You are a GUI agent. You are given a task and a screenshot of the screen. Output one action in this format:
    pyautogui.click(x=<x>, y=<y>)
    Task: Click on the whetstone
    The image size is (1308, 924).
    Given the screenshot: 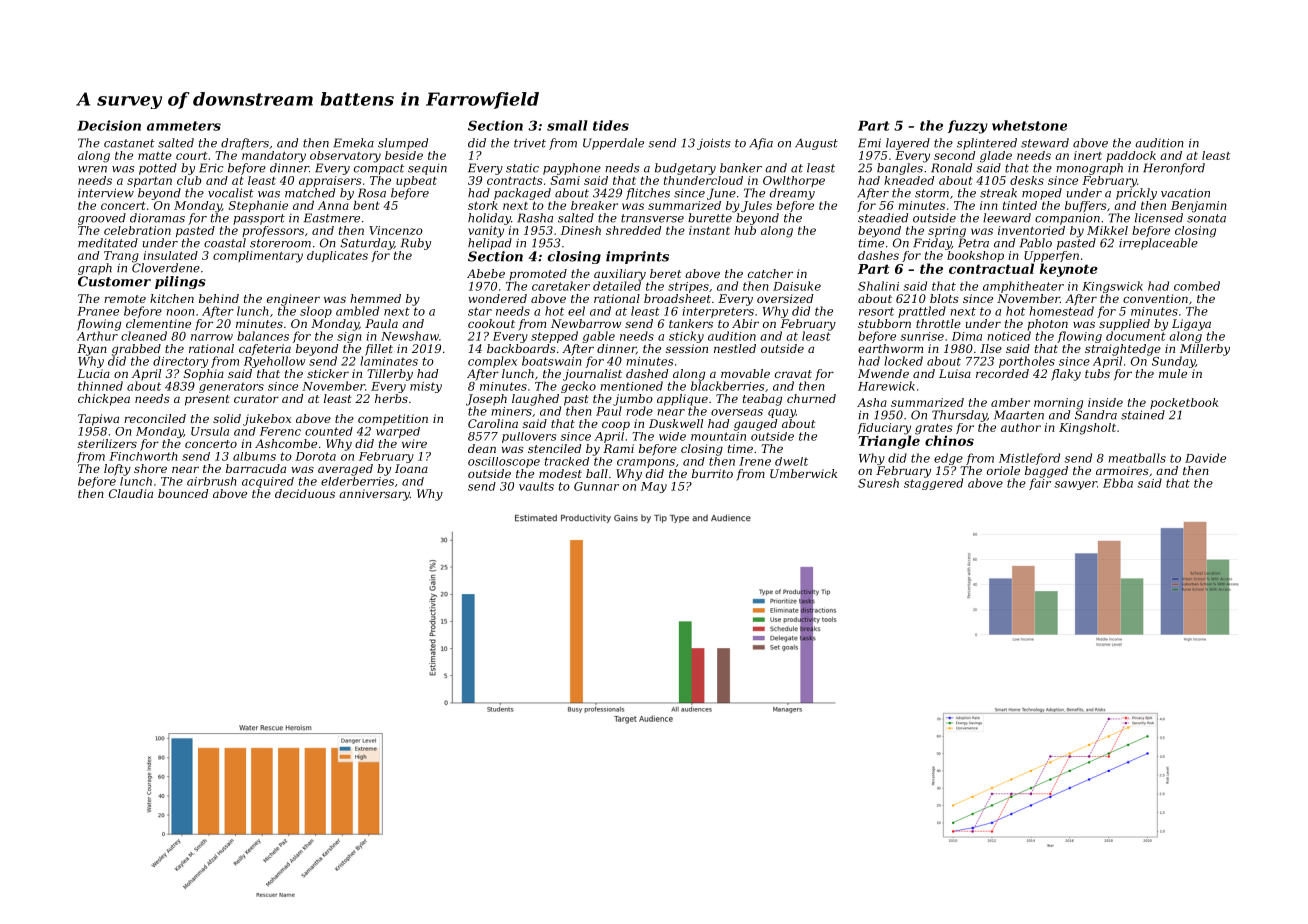 What is the action you would take?
    pyautogui.click(x=1029, y=125)
